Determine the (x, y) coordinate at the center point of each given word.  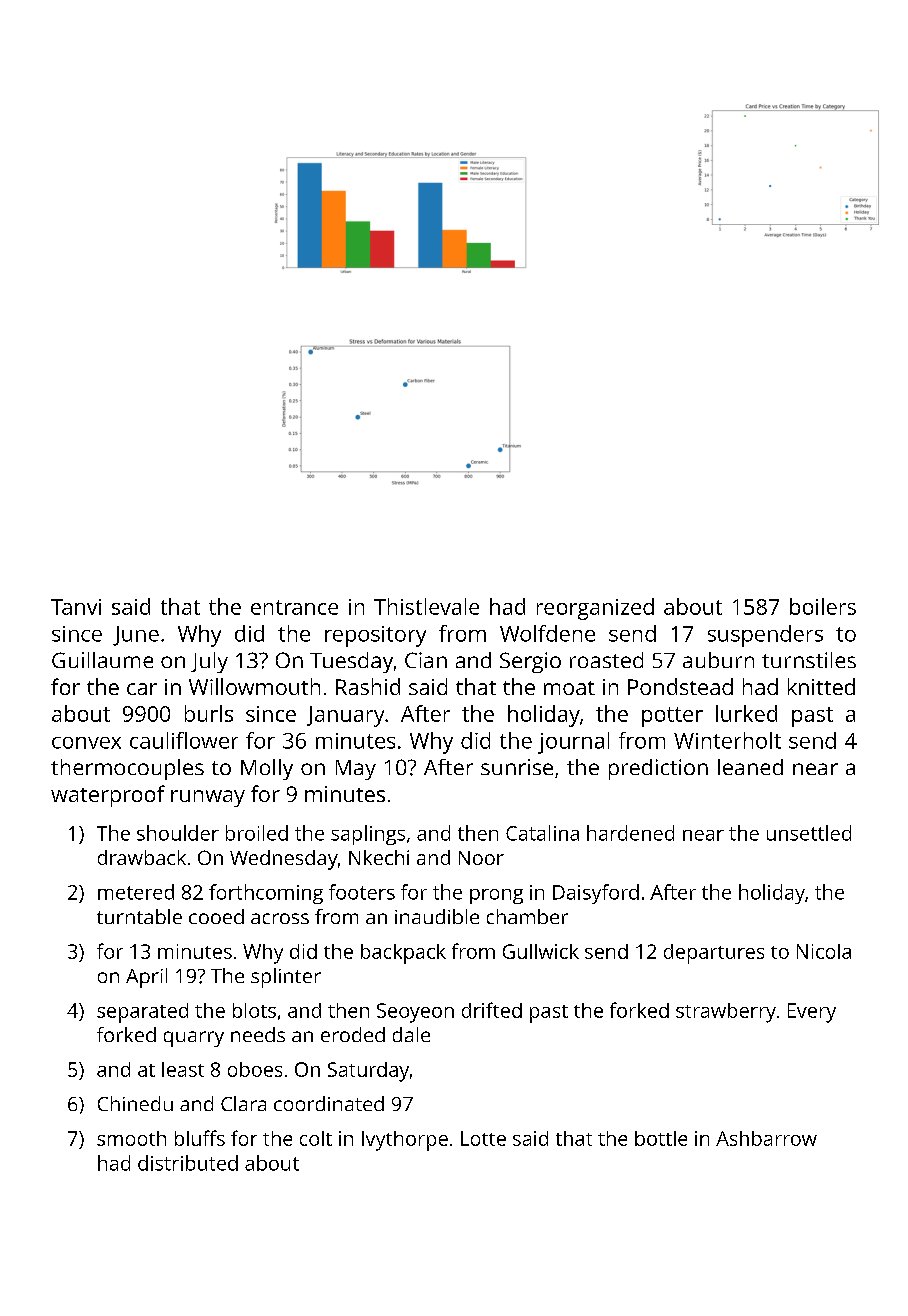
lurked (746, 713)
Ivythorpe (405, 1141)
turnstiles (809, 660)
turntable (139, 916)
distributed (188, 1163)
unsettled (809, 833)
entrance (294, 607)
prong (496, 896)
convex (86, 743)
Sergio (530, 662)
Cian (426, 660)
